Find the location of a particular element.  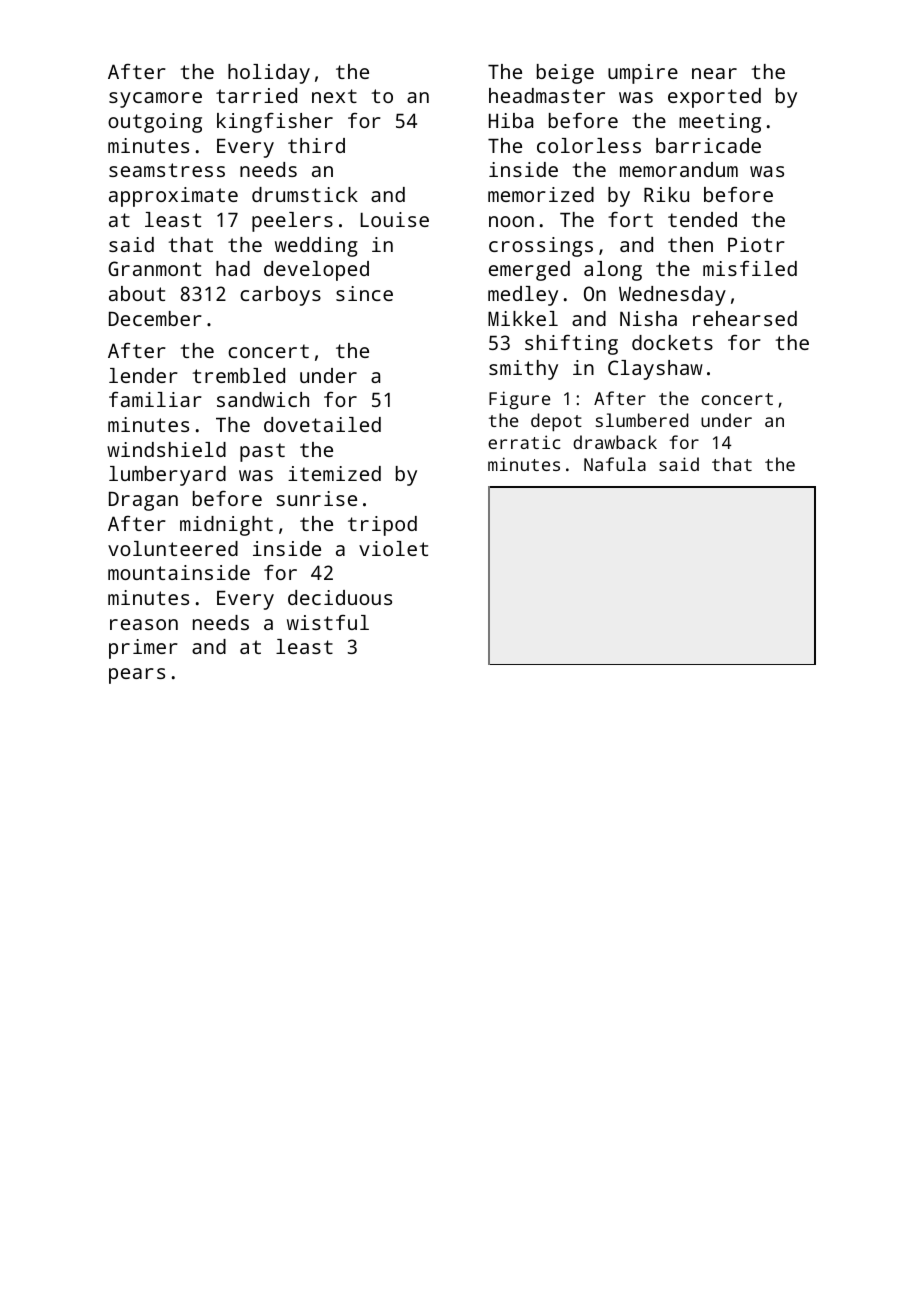

wedding is located at coordinates (316, 247).
